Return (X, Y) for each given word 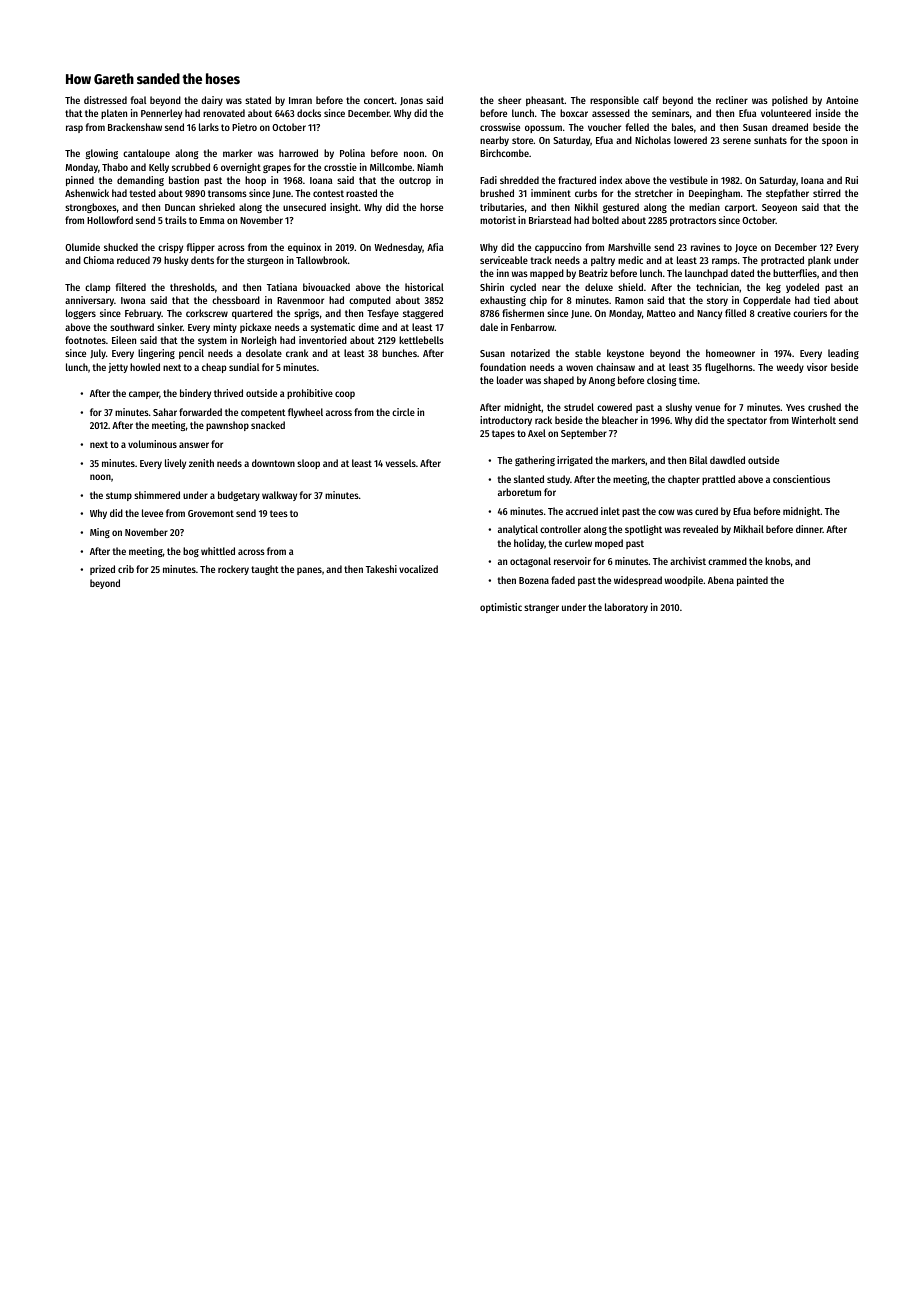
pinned (80, 181)
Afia (435, 247)
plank (819, 261)
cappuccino (558, 248)
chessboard (236, 300)
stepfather (787, 194)
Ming (100, 533)
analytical (518, 530)
